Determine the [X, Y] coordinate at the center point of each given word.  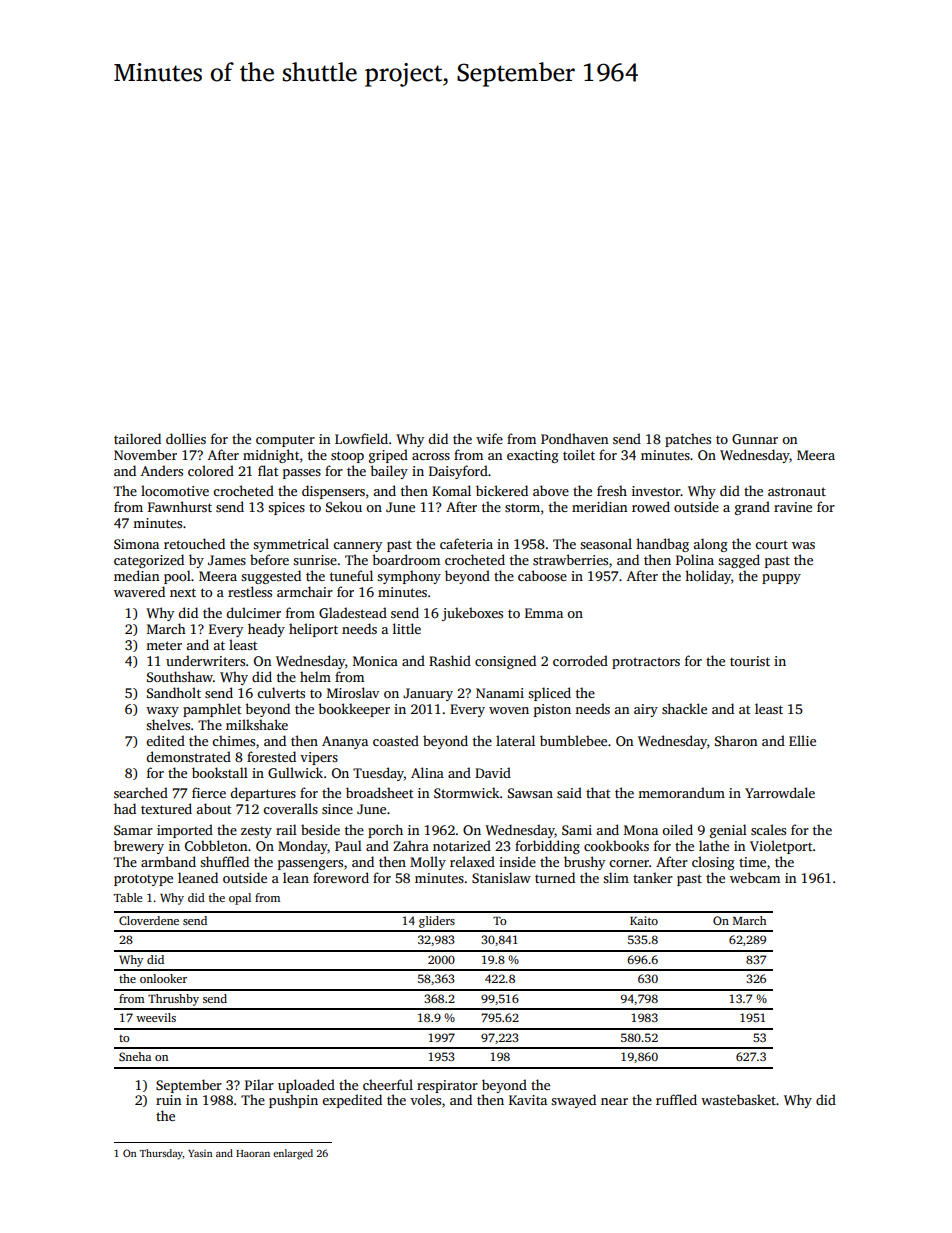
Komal [451, 490]
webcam [755, 877]
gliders [437, 922]
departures [263, 794]
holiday [708, 577]
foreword [341, 877]
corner [629, 863]
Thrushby [173, 1000]
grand [752, 508]
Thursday [161, 1154]
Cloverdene [149, 920]
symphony [409, 577]
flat [268, 470]
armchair [305, 591]
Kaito [644, 920]
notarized [462, 845]
